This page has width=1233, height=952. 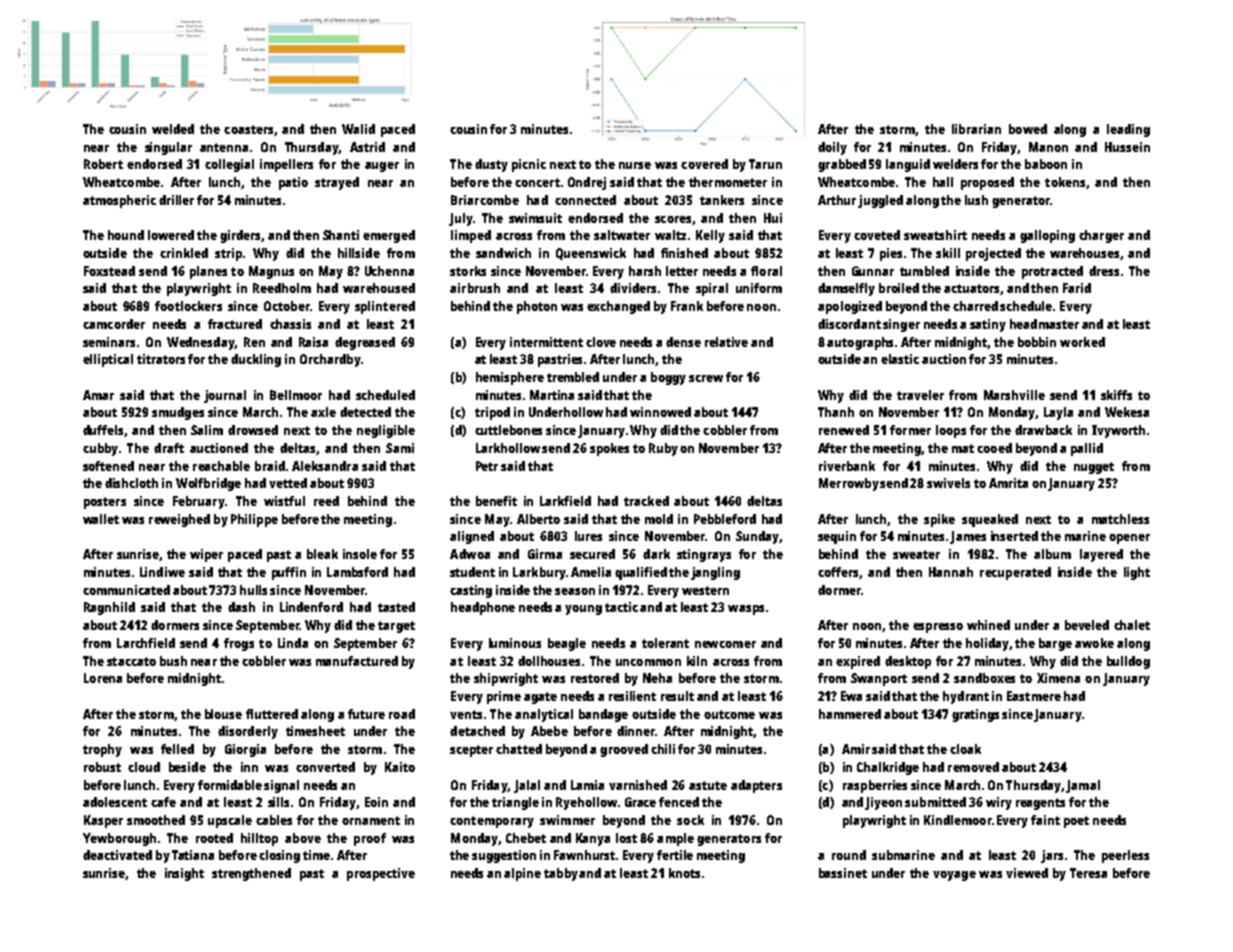 I want to click on protracted, so click(x=1052, y=272).
